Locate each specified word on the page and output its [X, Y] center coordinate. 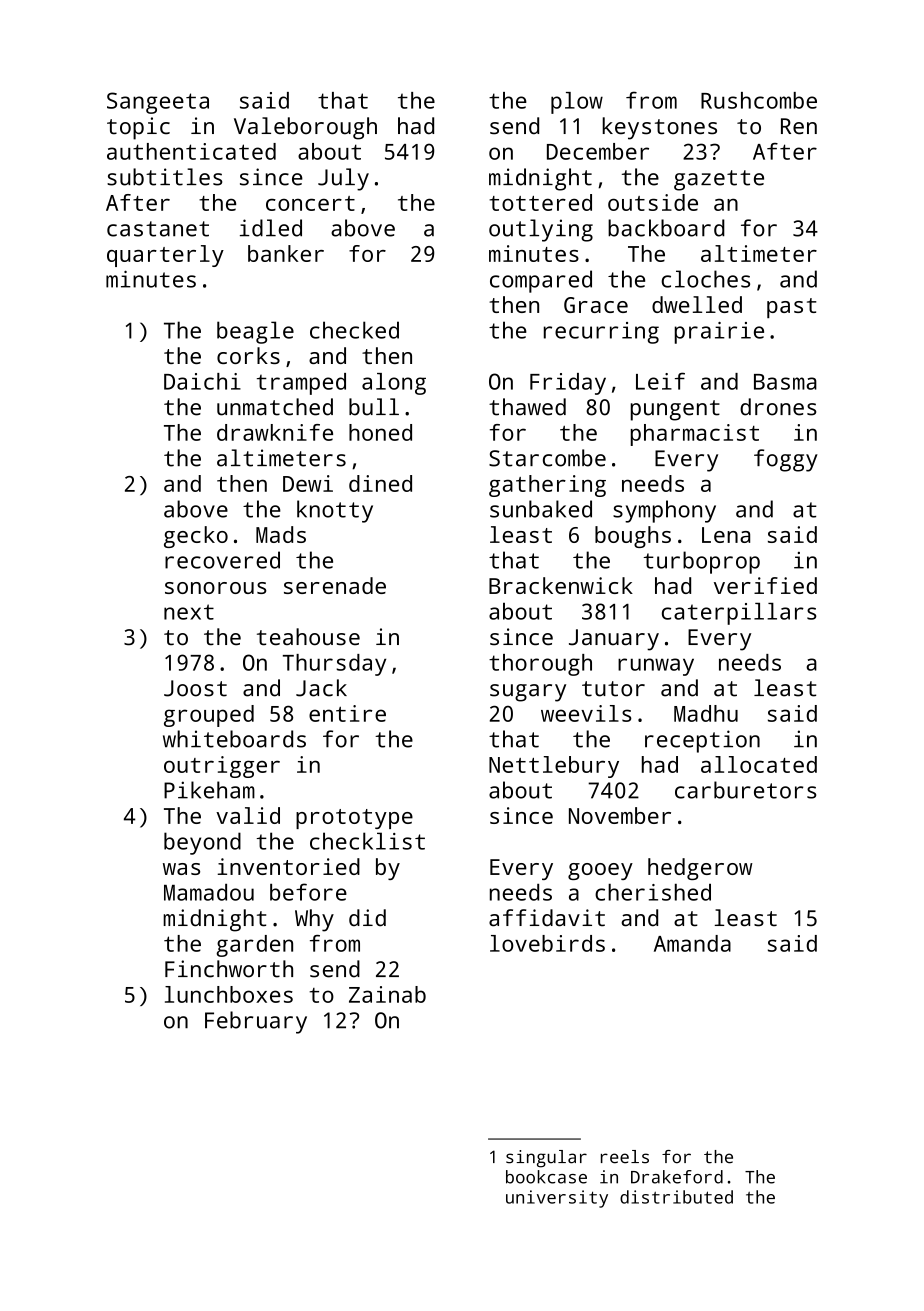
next [189, 612]
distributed [676, 1197]
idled [271, 228]
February [256, 1022]
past [791, 308]
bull [374, 407]
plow [577, 103]
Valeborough [305, 128]
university [557, 1199]
